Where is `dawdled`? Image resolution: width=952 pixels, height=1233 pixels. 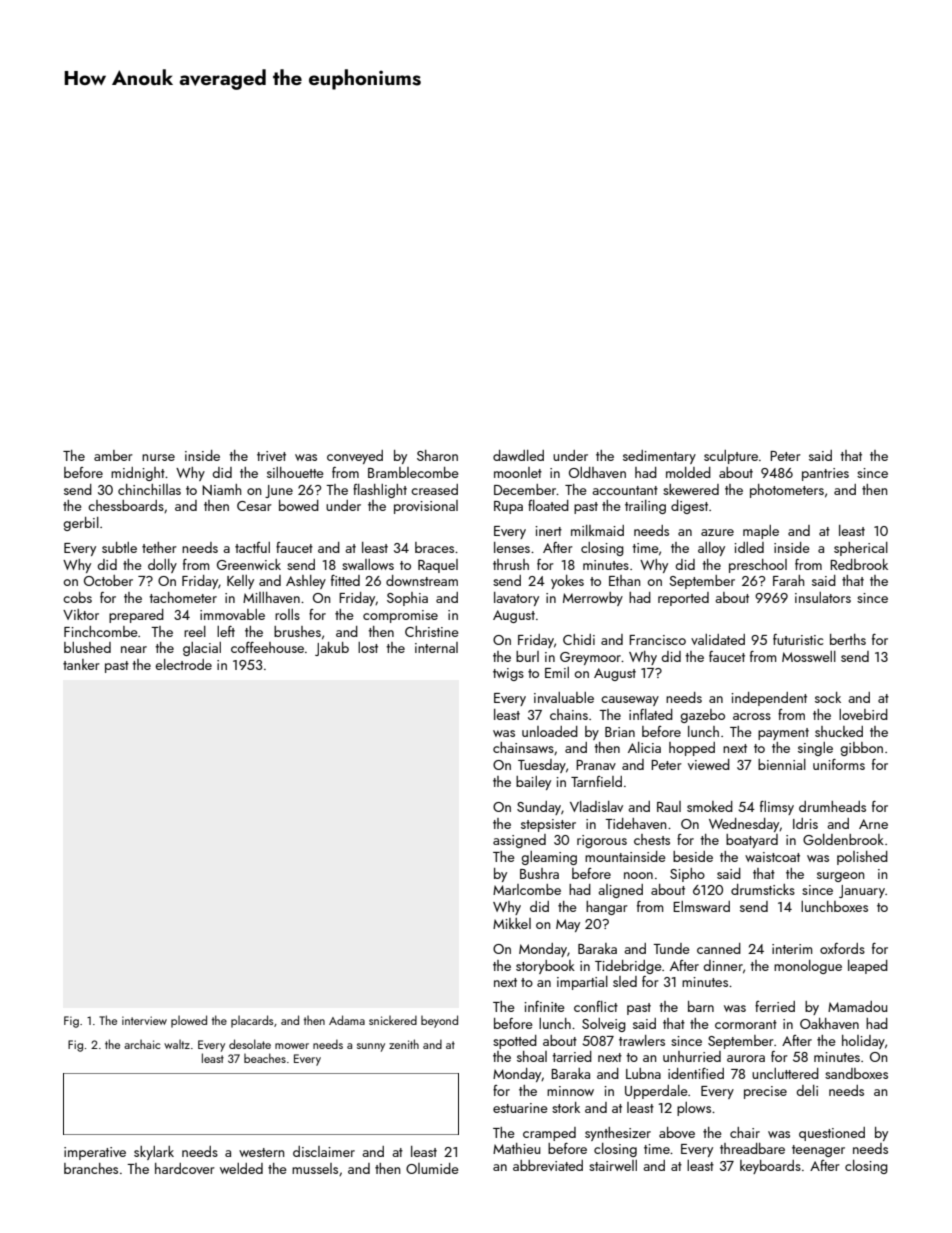
dawdled is located at coordinates (518, 455).
